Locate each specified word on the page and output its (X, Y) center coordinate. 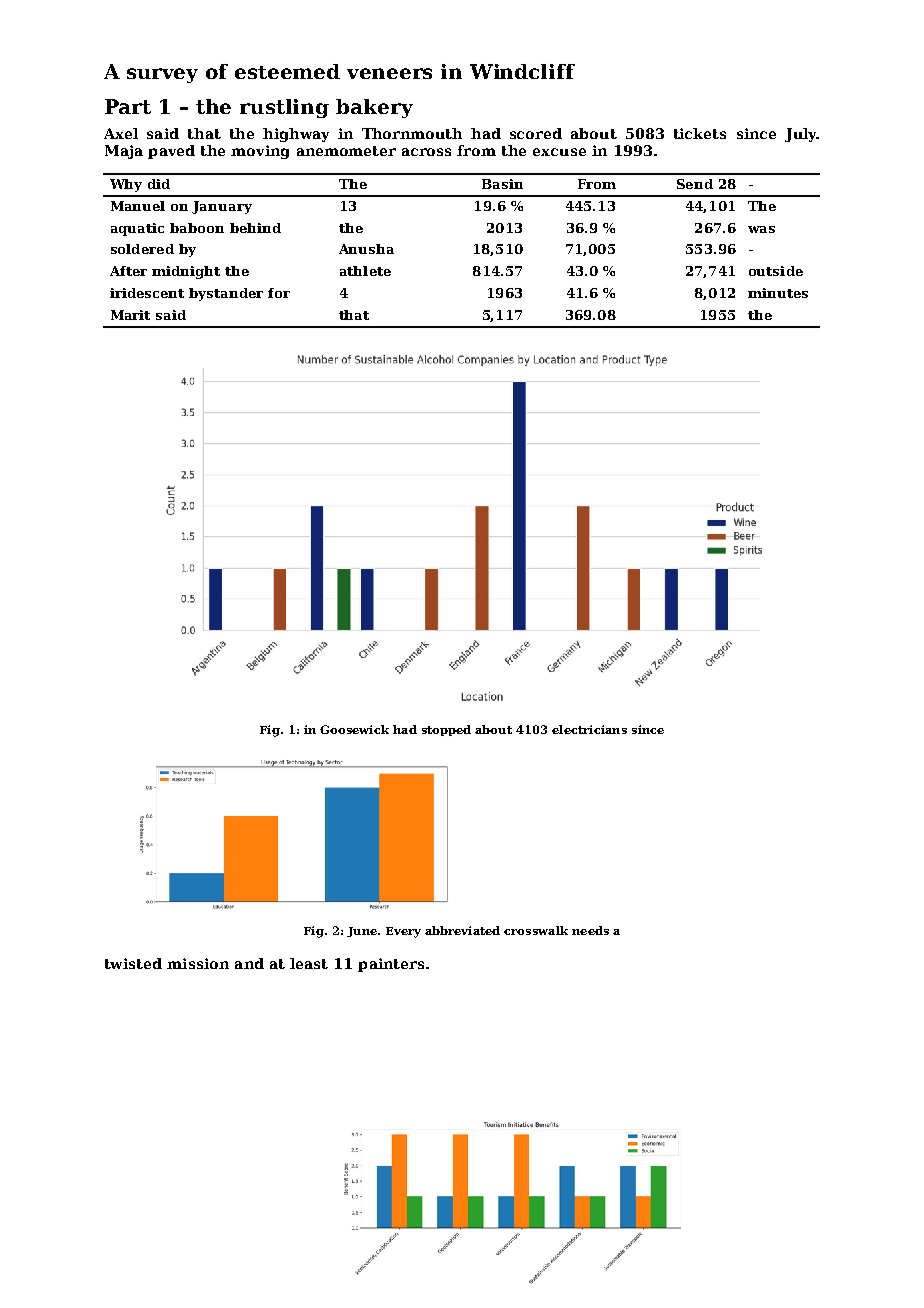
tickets (700, 133)
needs (590, 930)
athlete (365, 271)
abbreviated (462, 930)
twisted (133, 963)
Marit (130, 315)
